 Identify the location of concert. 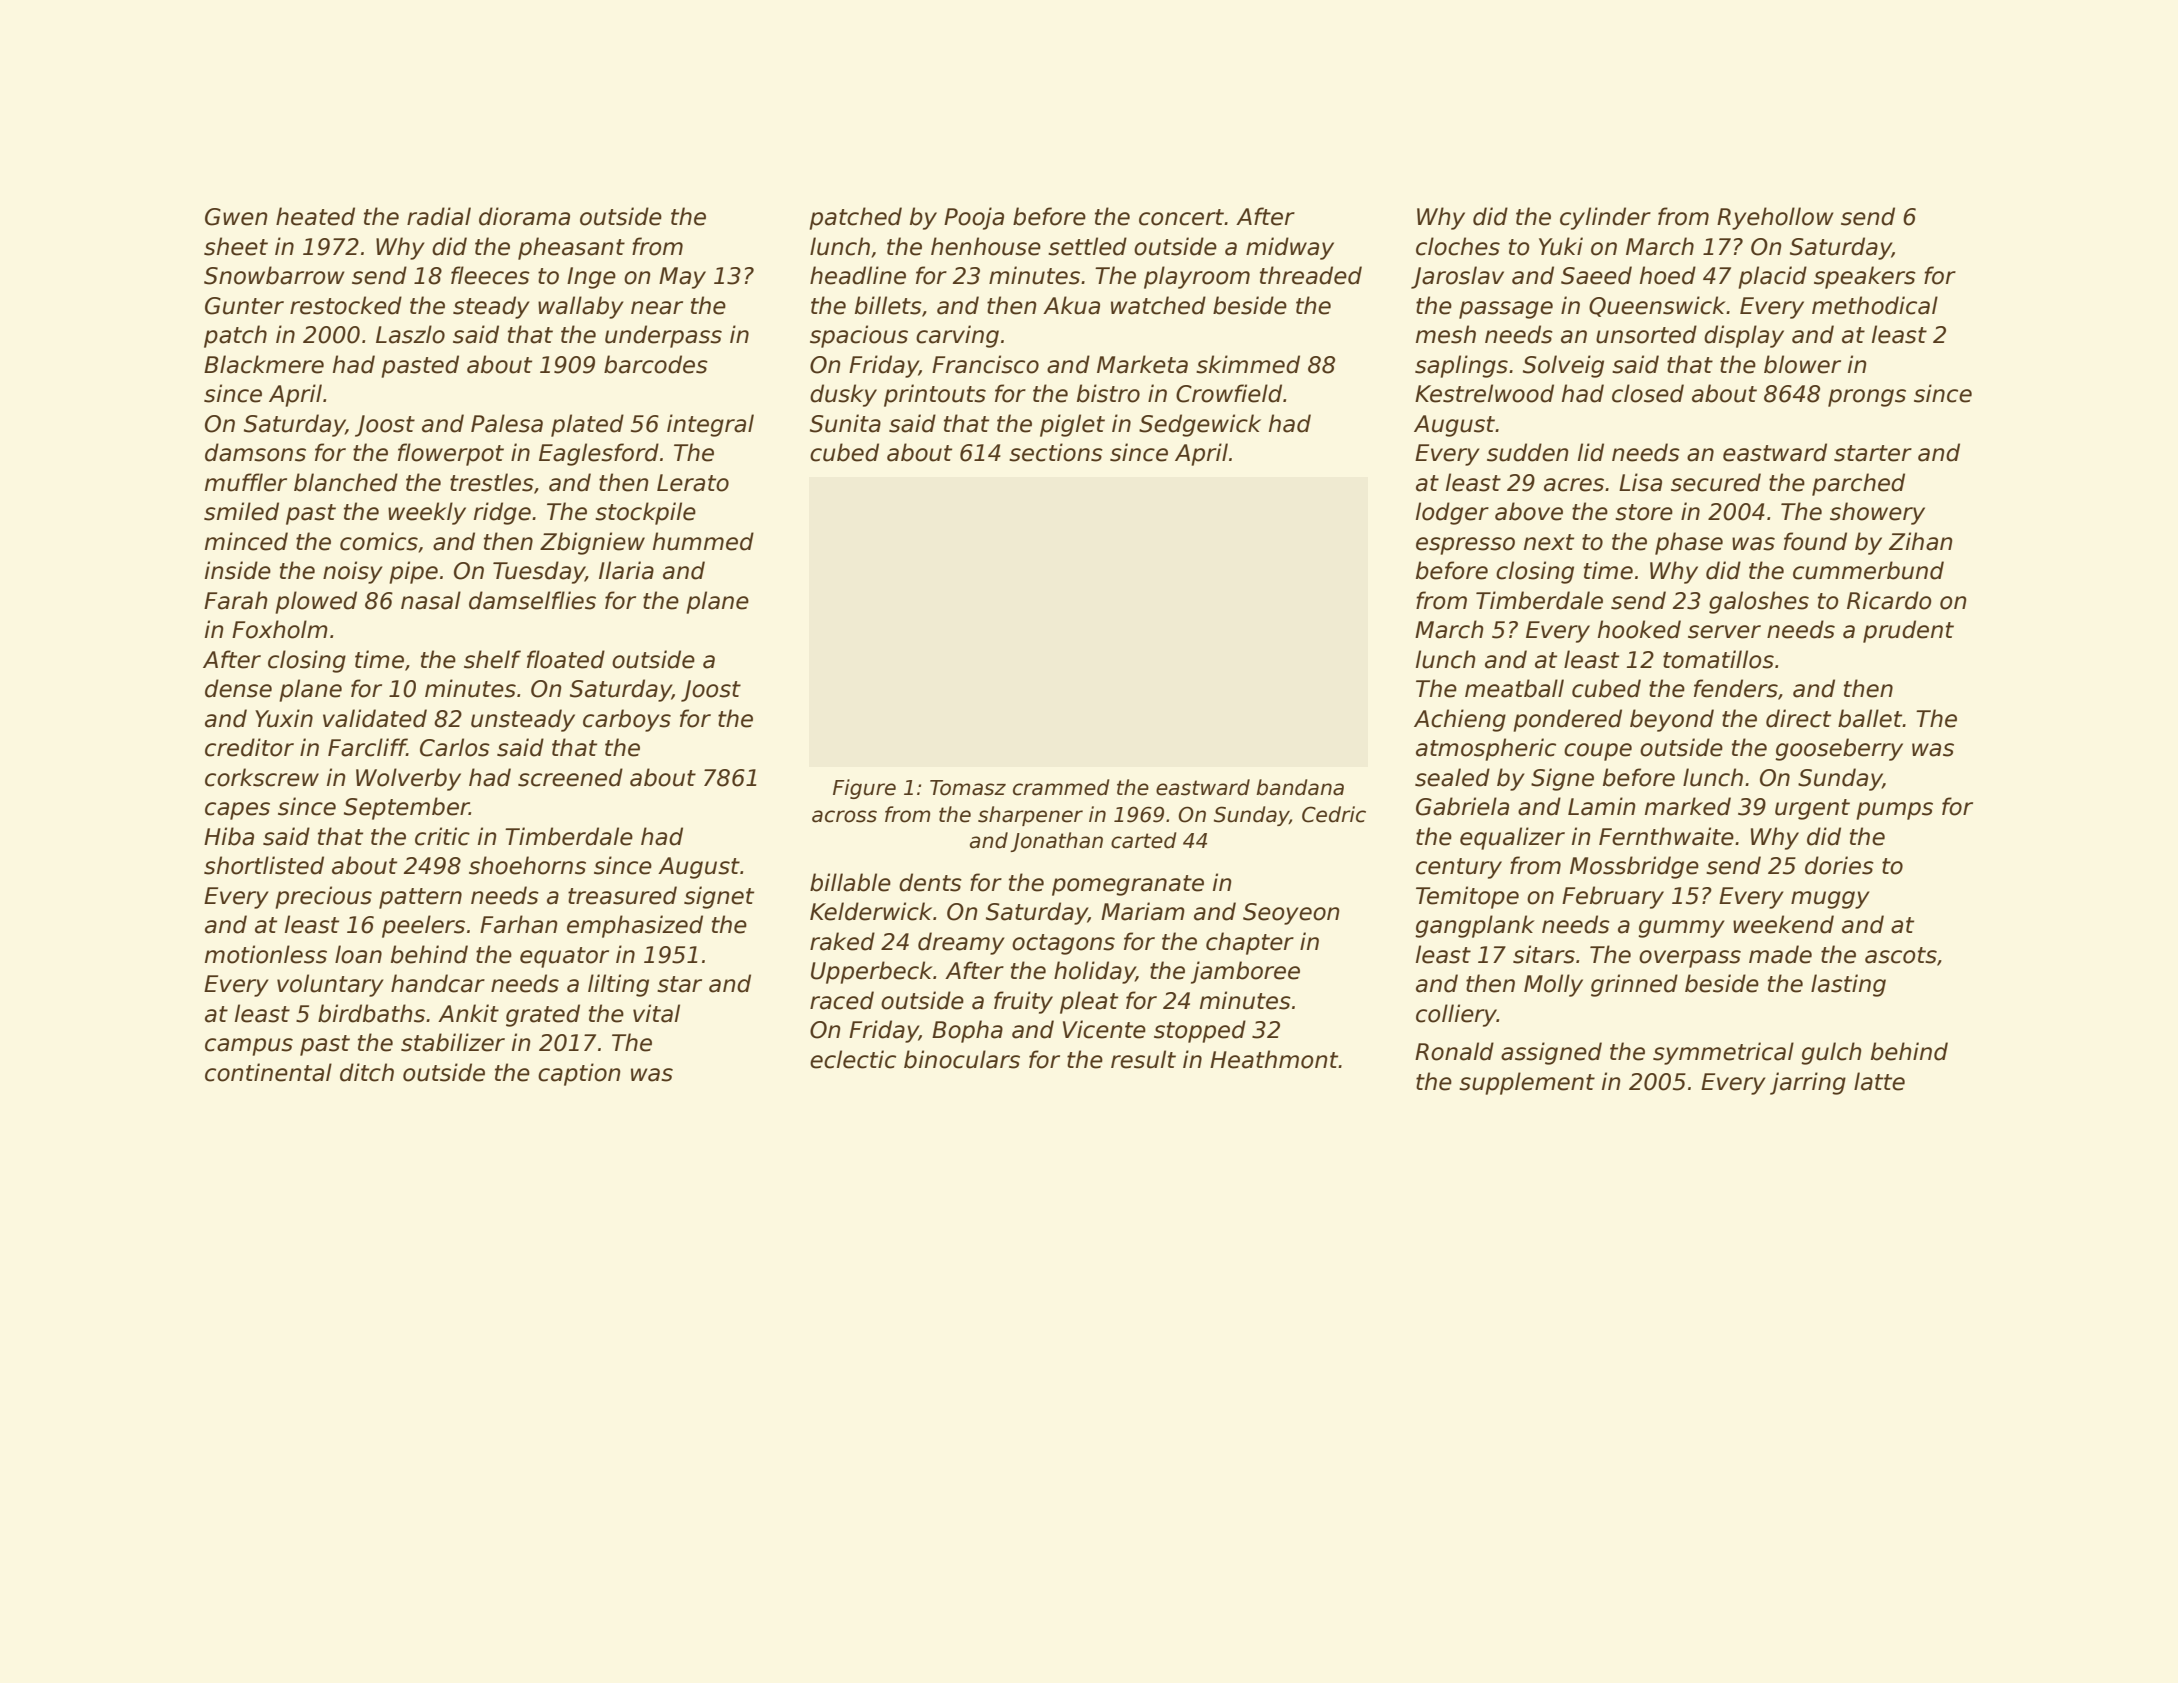
(1181, 217).
